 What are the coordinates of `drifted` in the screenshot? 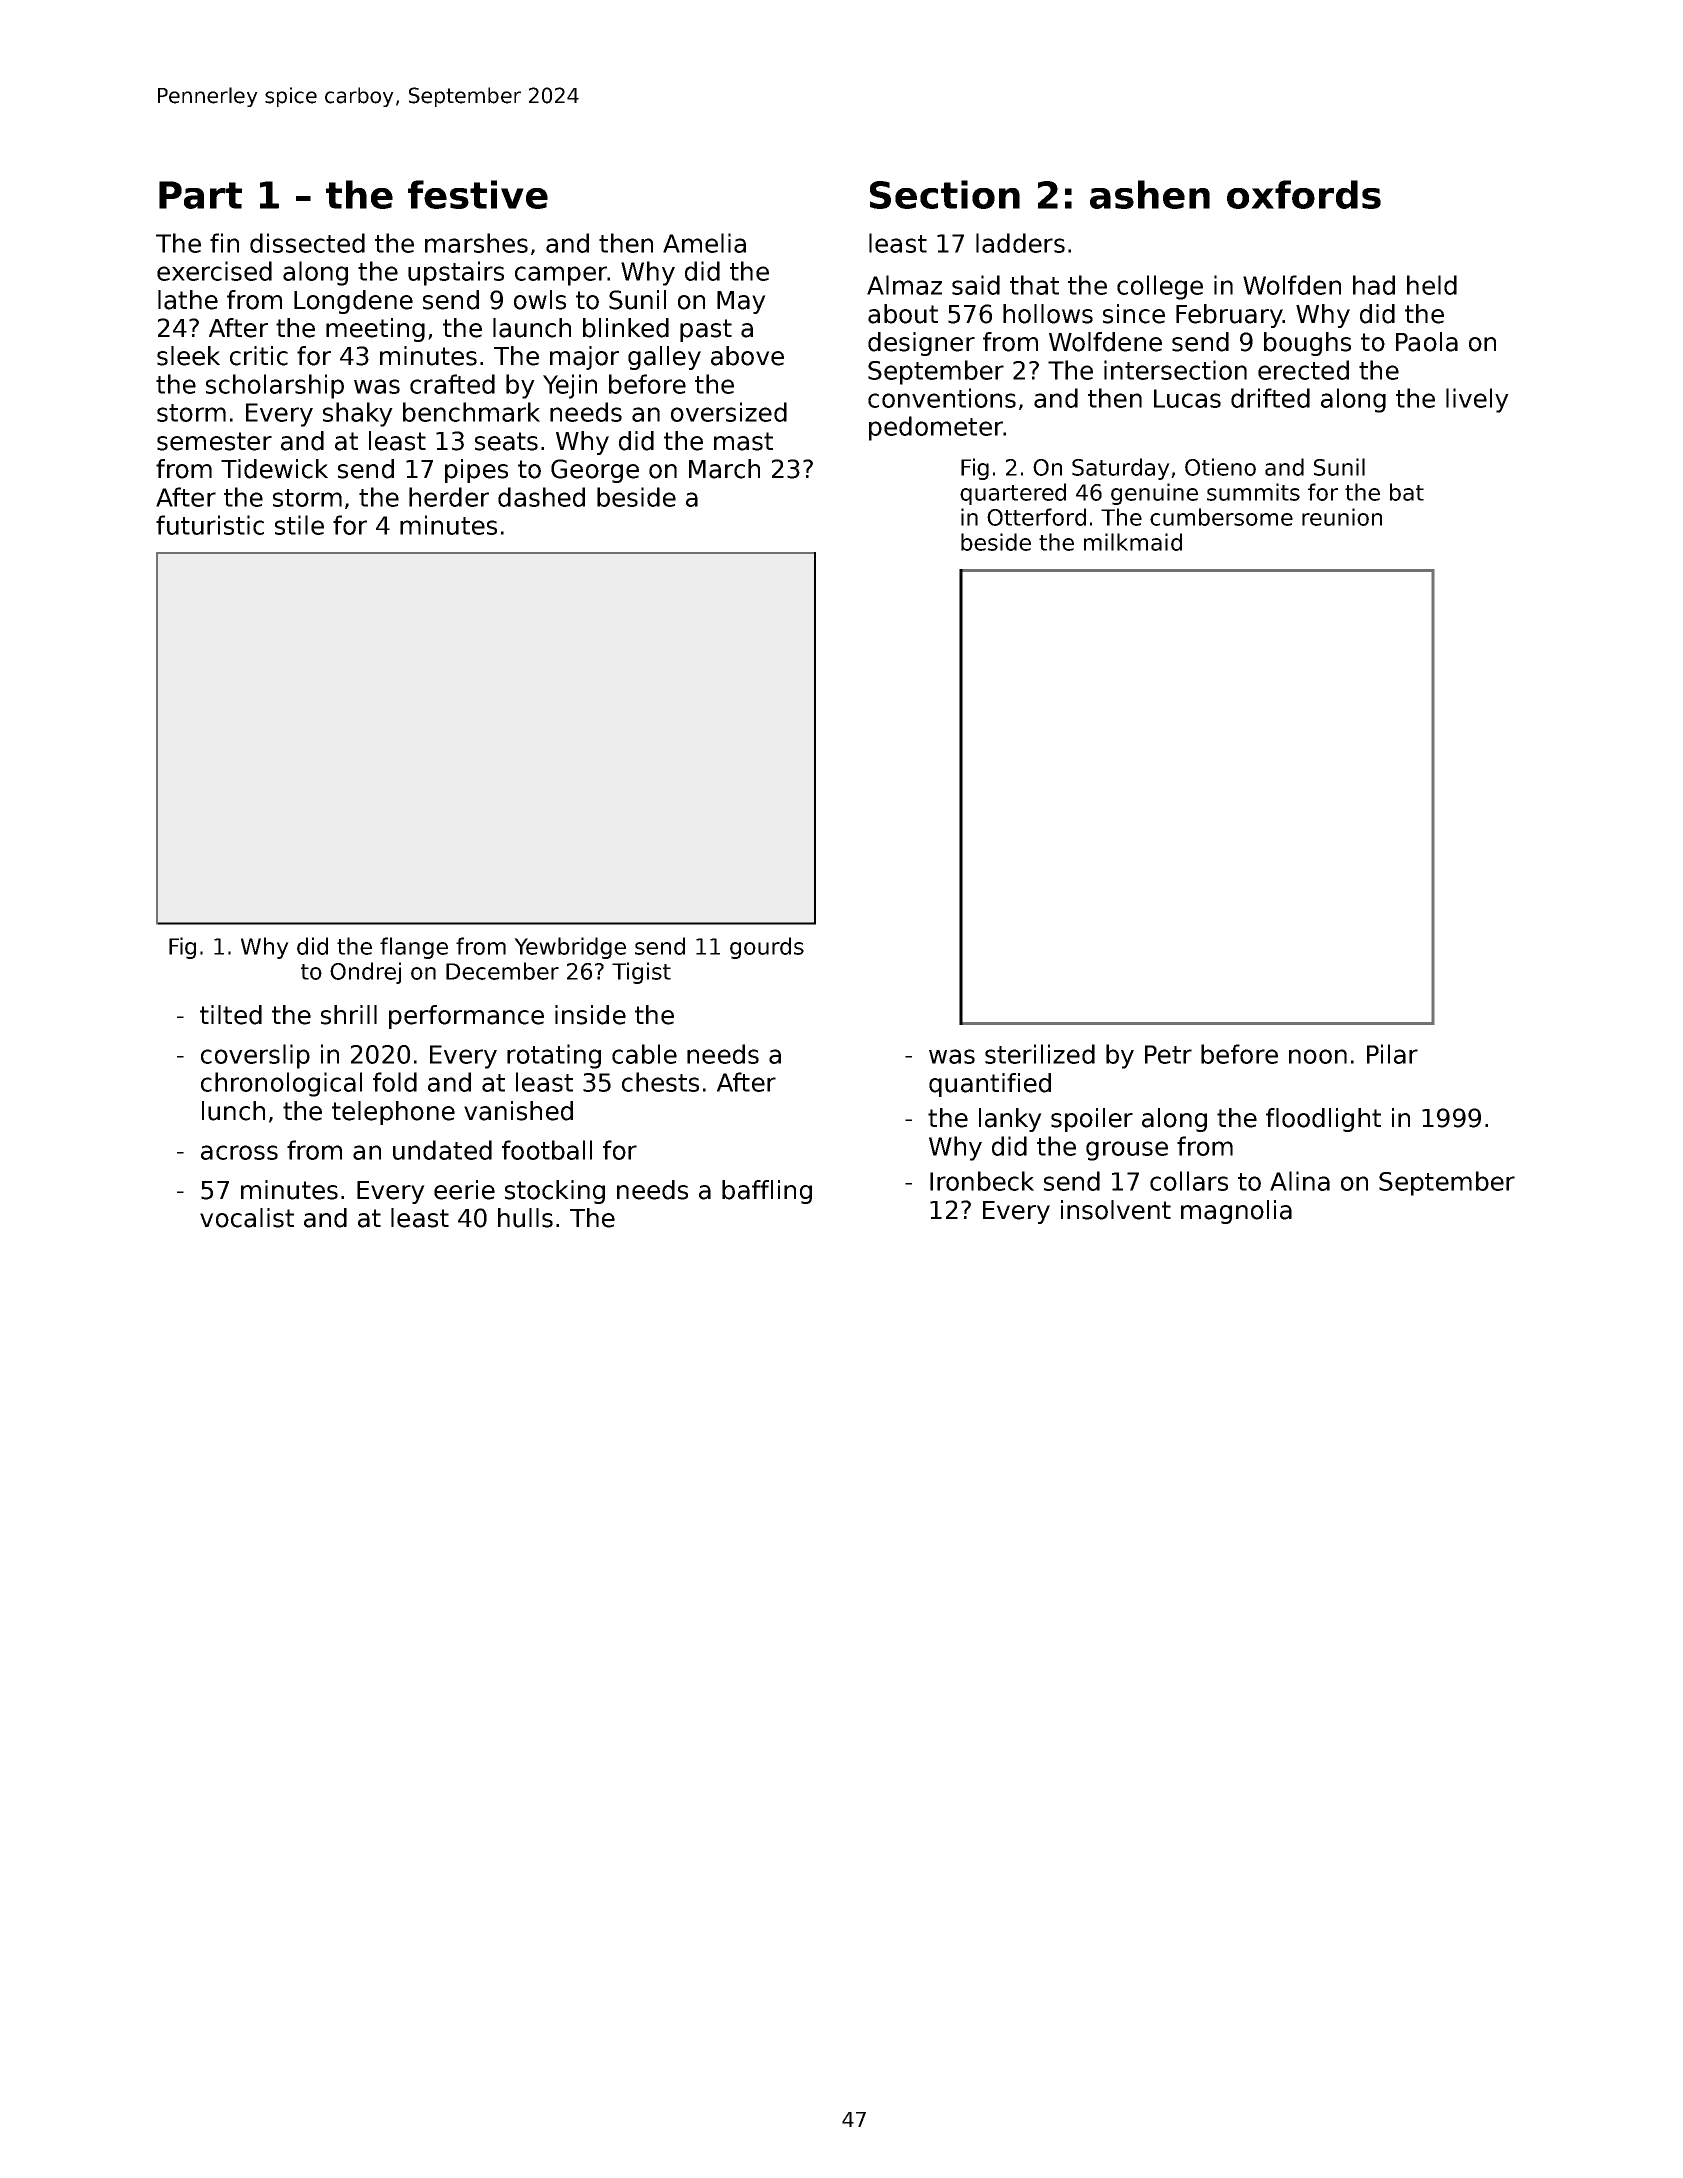 It's located at (1270, 398).
